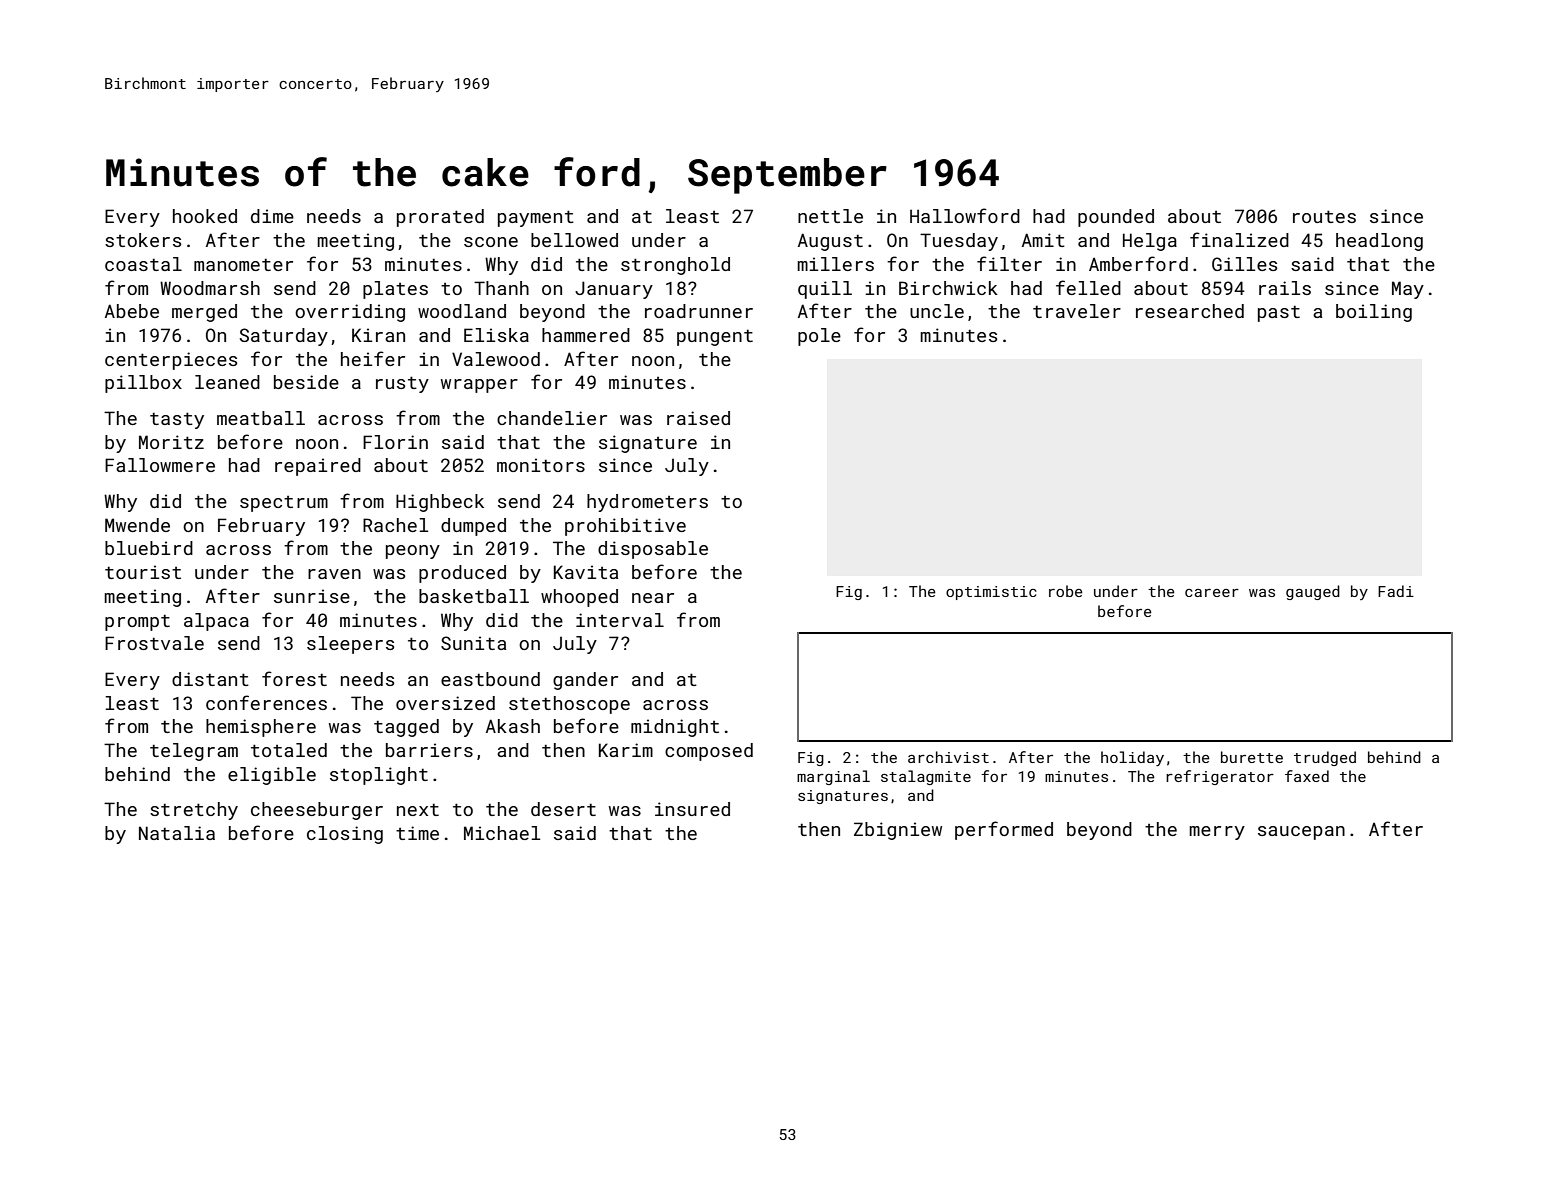  What do you see at coordinates (1374, 313) in the document?
I see `boiling` at bounding box center [1374, 313].
